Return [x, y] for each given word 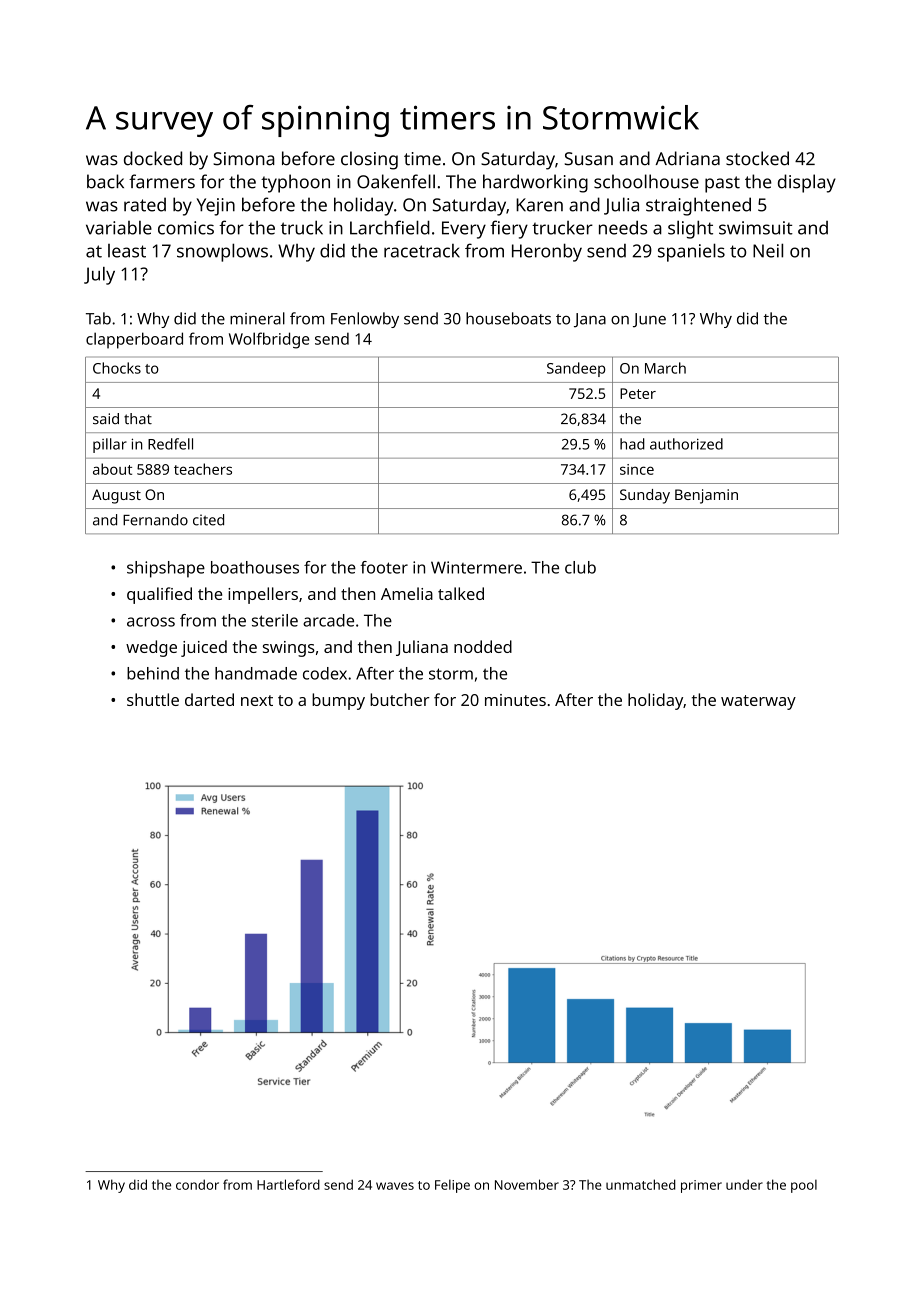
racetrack [422, 251]
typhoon [295, 183]
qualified [159, 595]
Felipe [452, 1186]
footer [384, 567]
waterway [758, 702]
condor [197, 1184]
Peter [638, 393]
